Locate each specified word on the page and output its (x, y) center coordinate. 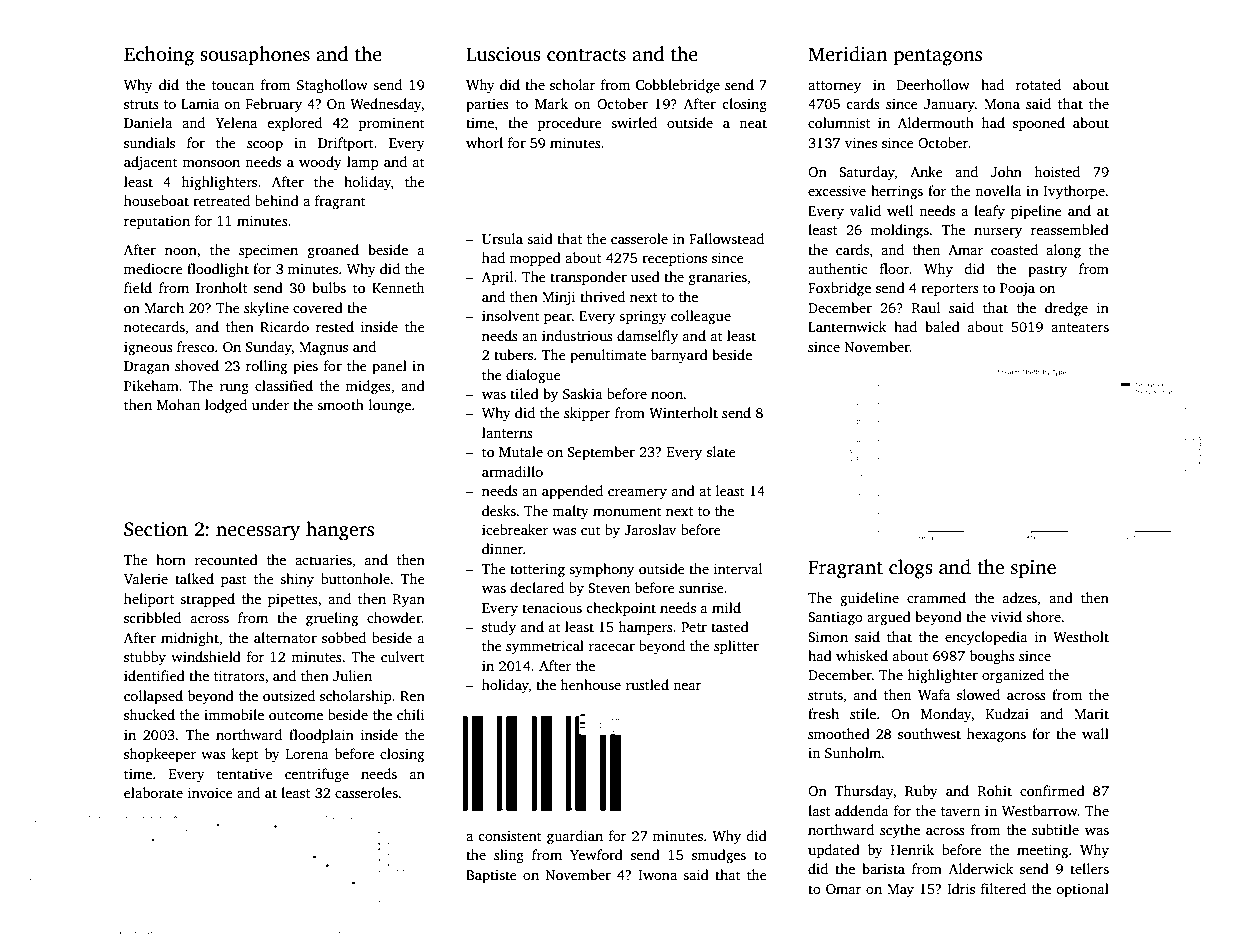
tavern (960, 811)
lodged (226, 406)
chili (410, 714)
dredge (1066, 309)
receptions (674, 259)
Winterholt (683, 412)
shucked (149, 714)
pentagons (938, 57)
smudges (719, 856)
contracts (586, 55)
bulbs (329, 287)
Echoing (159, 56)
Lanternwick (847, 326)
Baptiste (491, 876)
